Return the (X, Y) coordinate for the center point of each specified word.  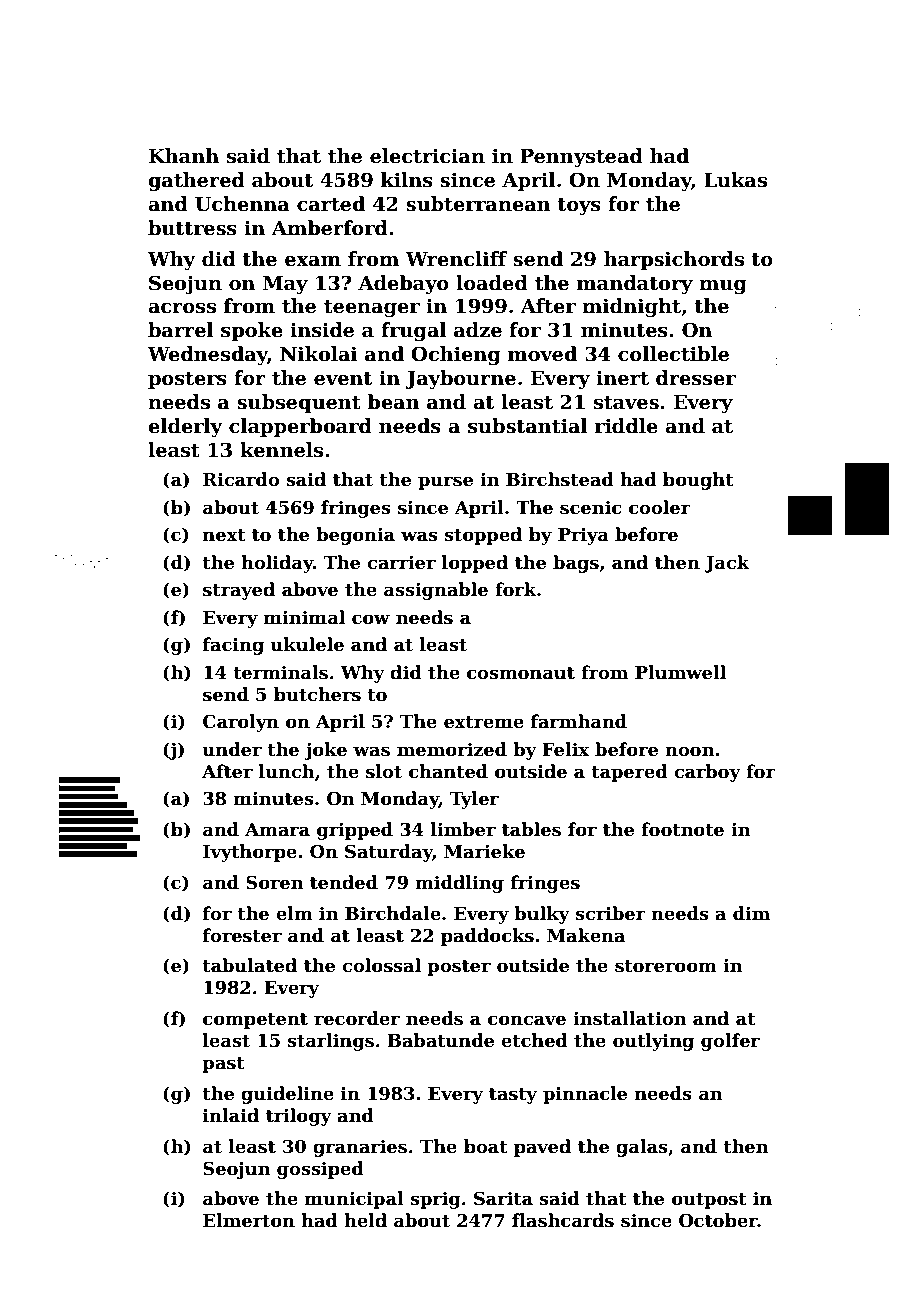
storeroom (666, 966)
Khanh (184, 156)
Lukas (735, 180)
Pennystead (581, 157)
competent (255, 1021)
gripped (355, 831)
